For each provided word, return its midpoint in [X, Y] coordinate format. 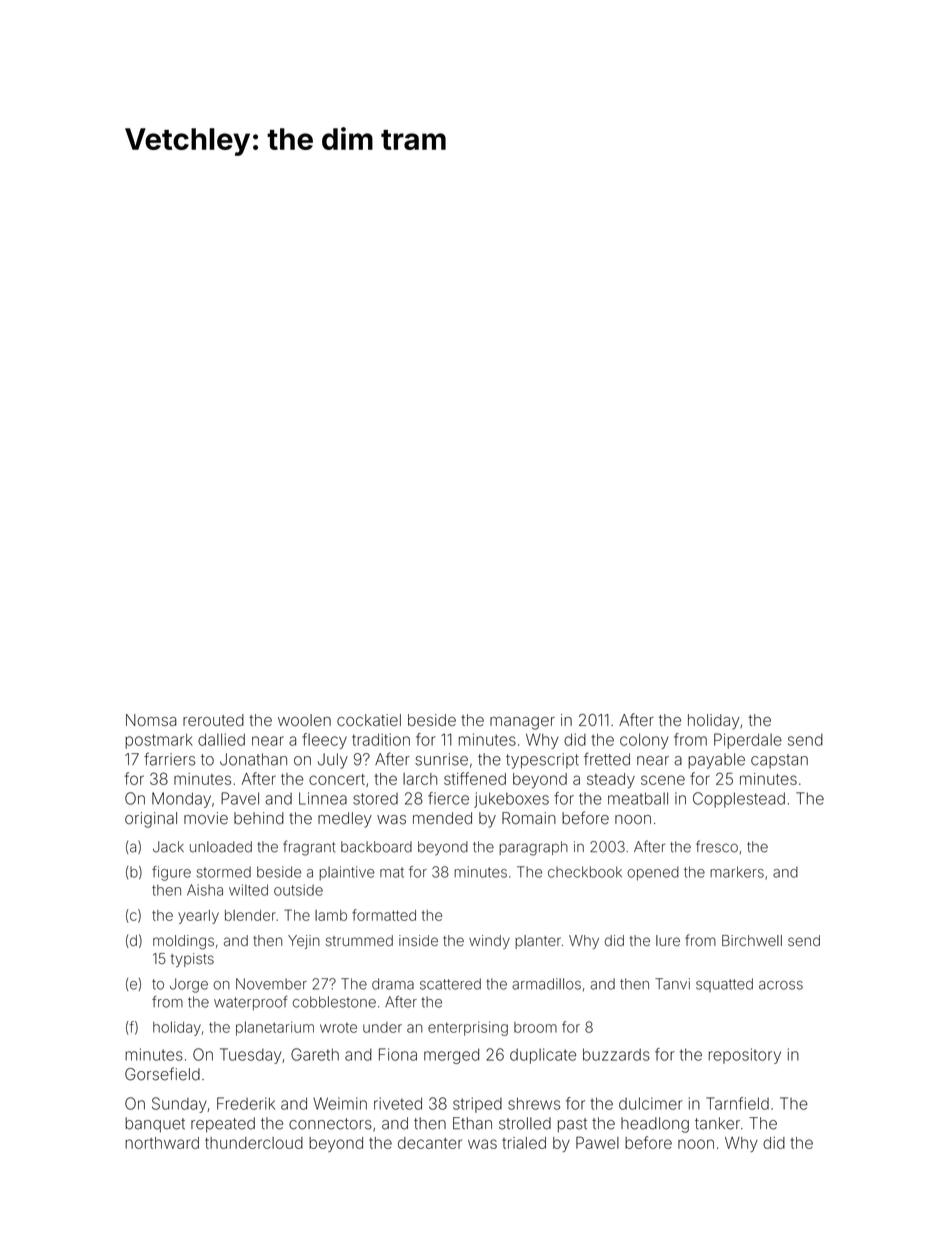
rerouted [213, 720]
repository [745, 1056]
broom [535, 1027]
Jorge [189, 985]
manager [522, 723]
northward [162, 1143]
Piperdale [748, 741]
